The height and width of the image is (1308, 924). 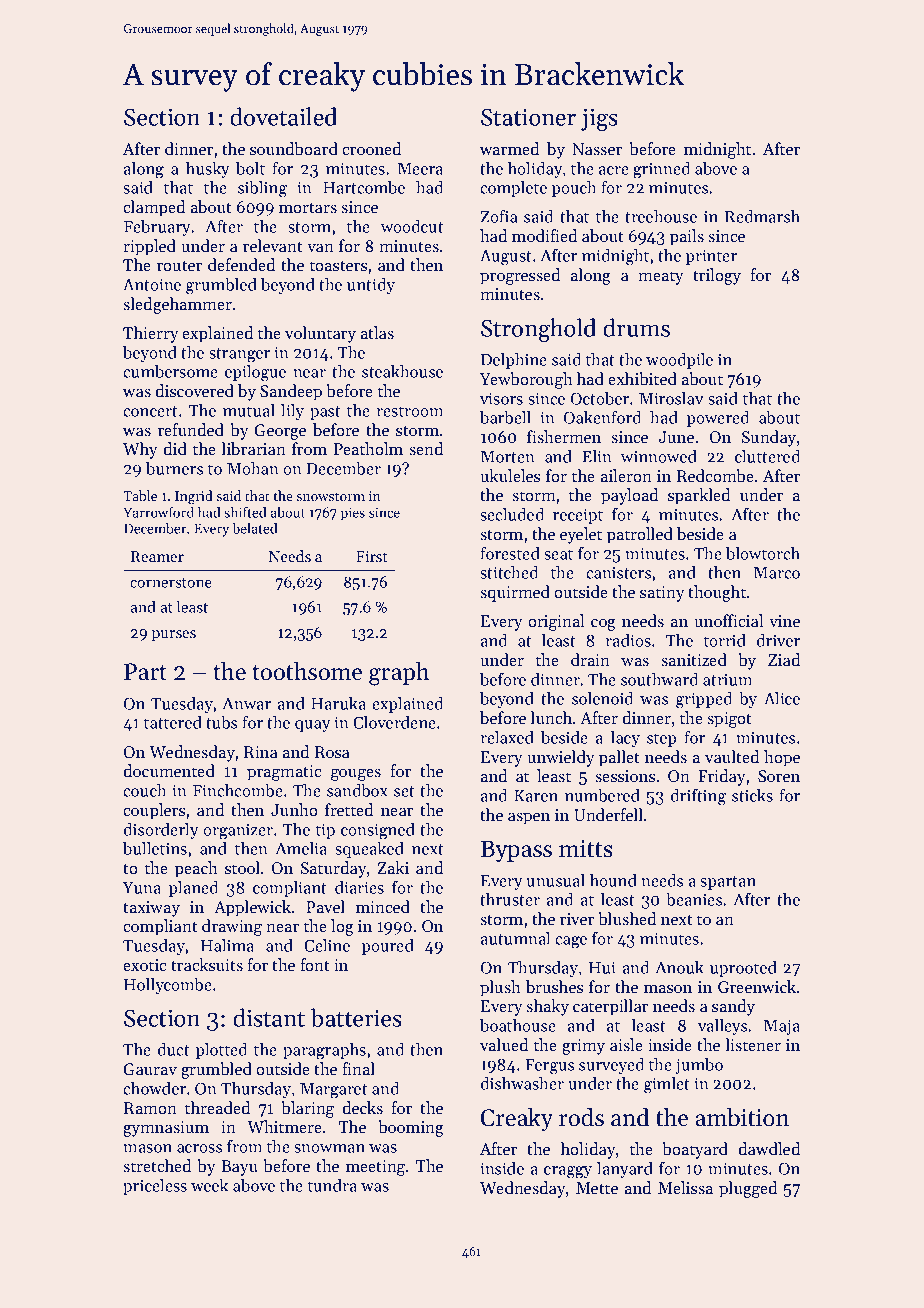 What do you see at coordinates (174, 635) in the image?
I see `purses` at bounding box center [174, 635].
